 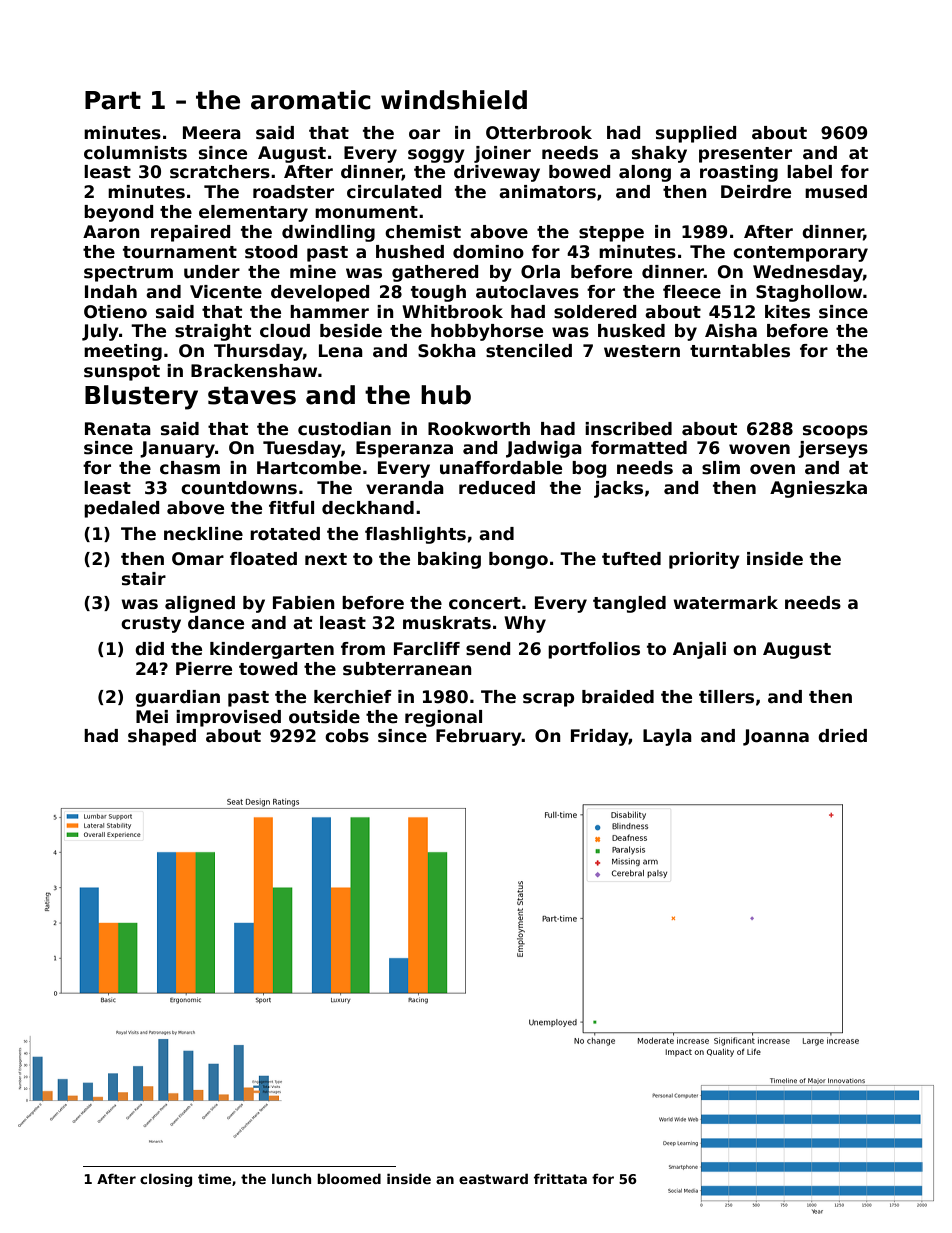 I want to click on Layla, so click(x=667, y=737).
